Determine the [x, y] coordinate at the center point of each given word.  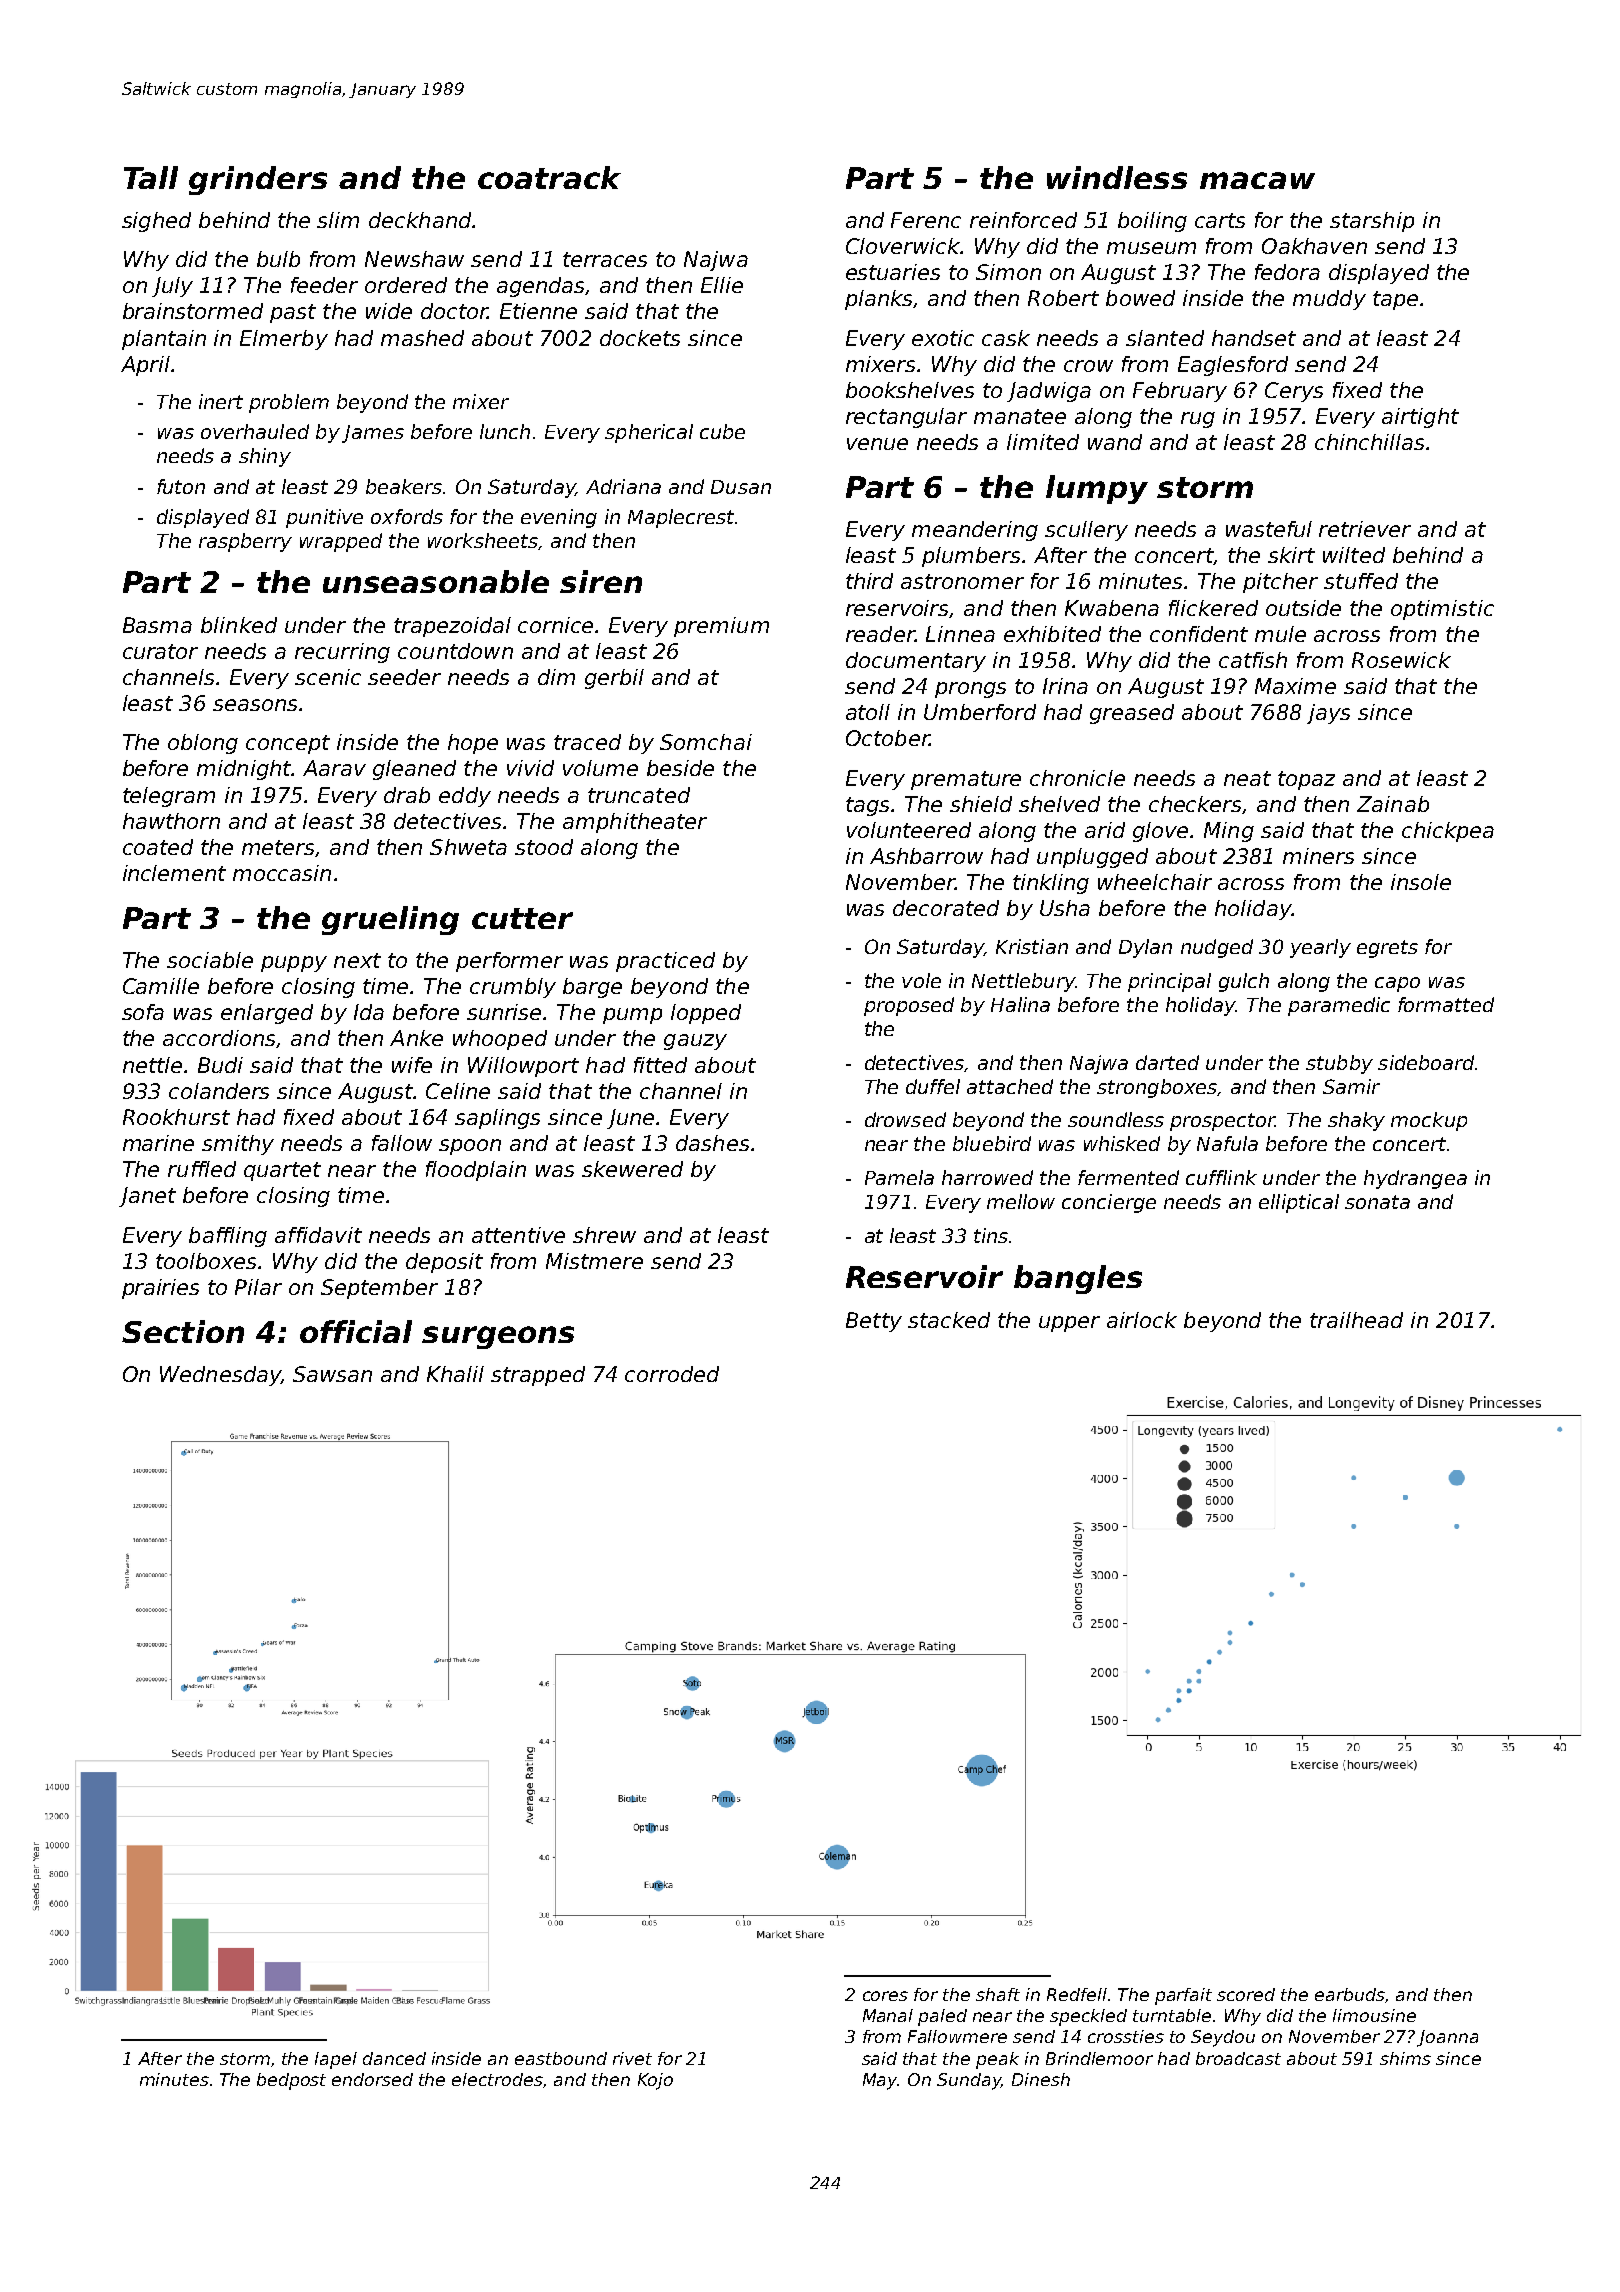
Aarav [334, 768]
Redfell [1077, 1994]
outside [1303, 608]
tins [991, 1235]
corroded [672, 1374]
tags [867, 806]
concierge [1109, 1203]
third [869, 581]
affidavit [318, 1235]
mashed [422, 338]
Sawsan [332, 1374]
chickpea [1448, 832]
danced [394, 2058]
